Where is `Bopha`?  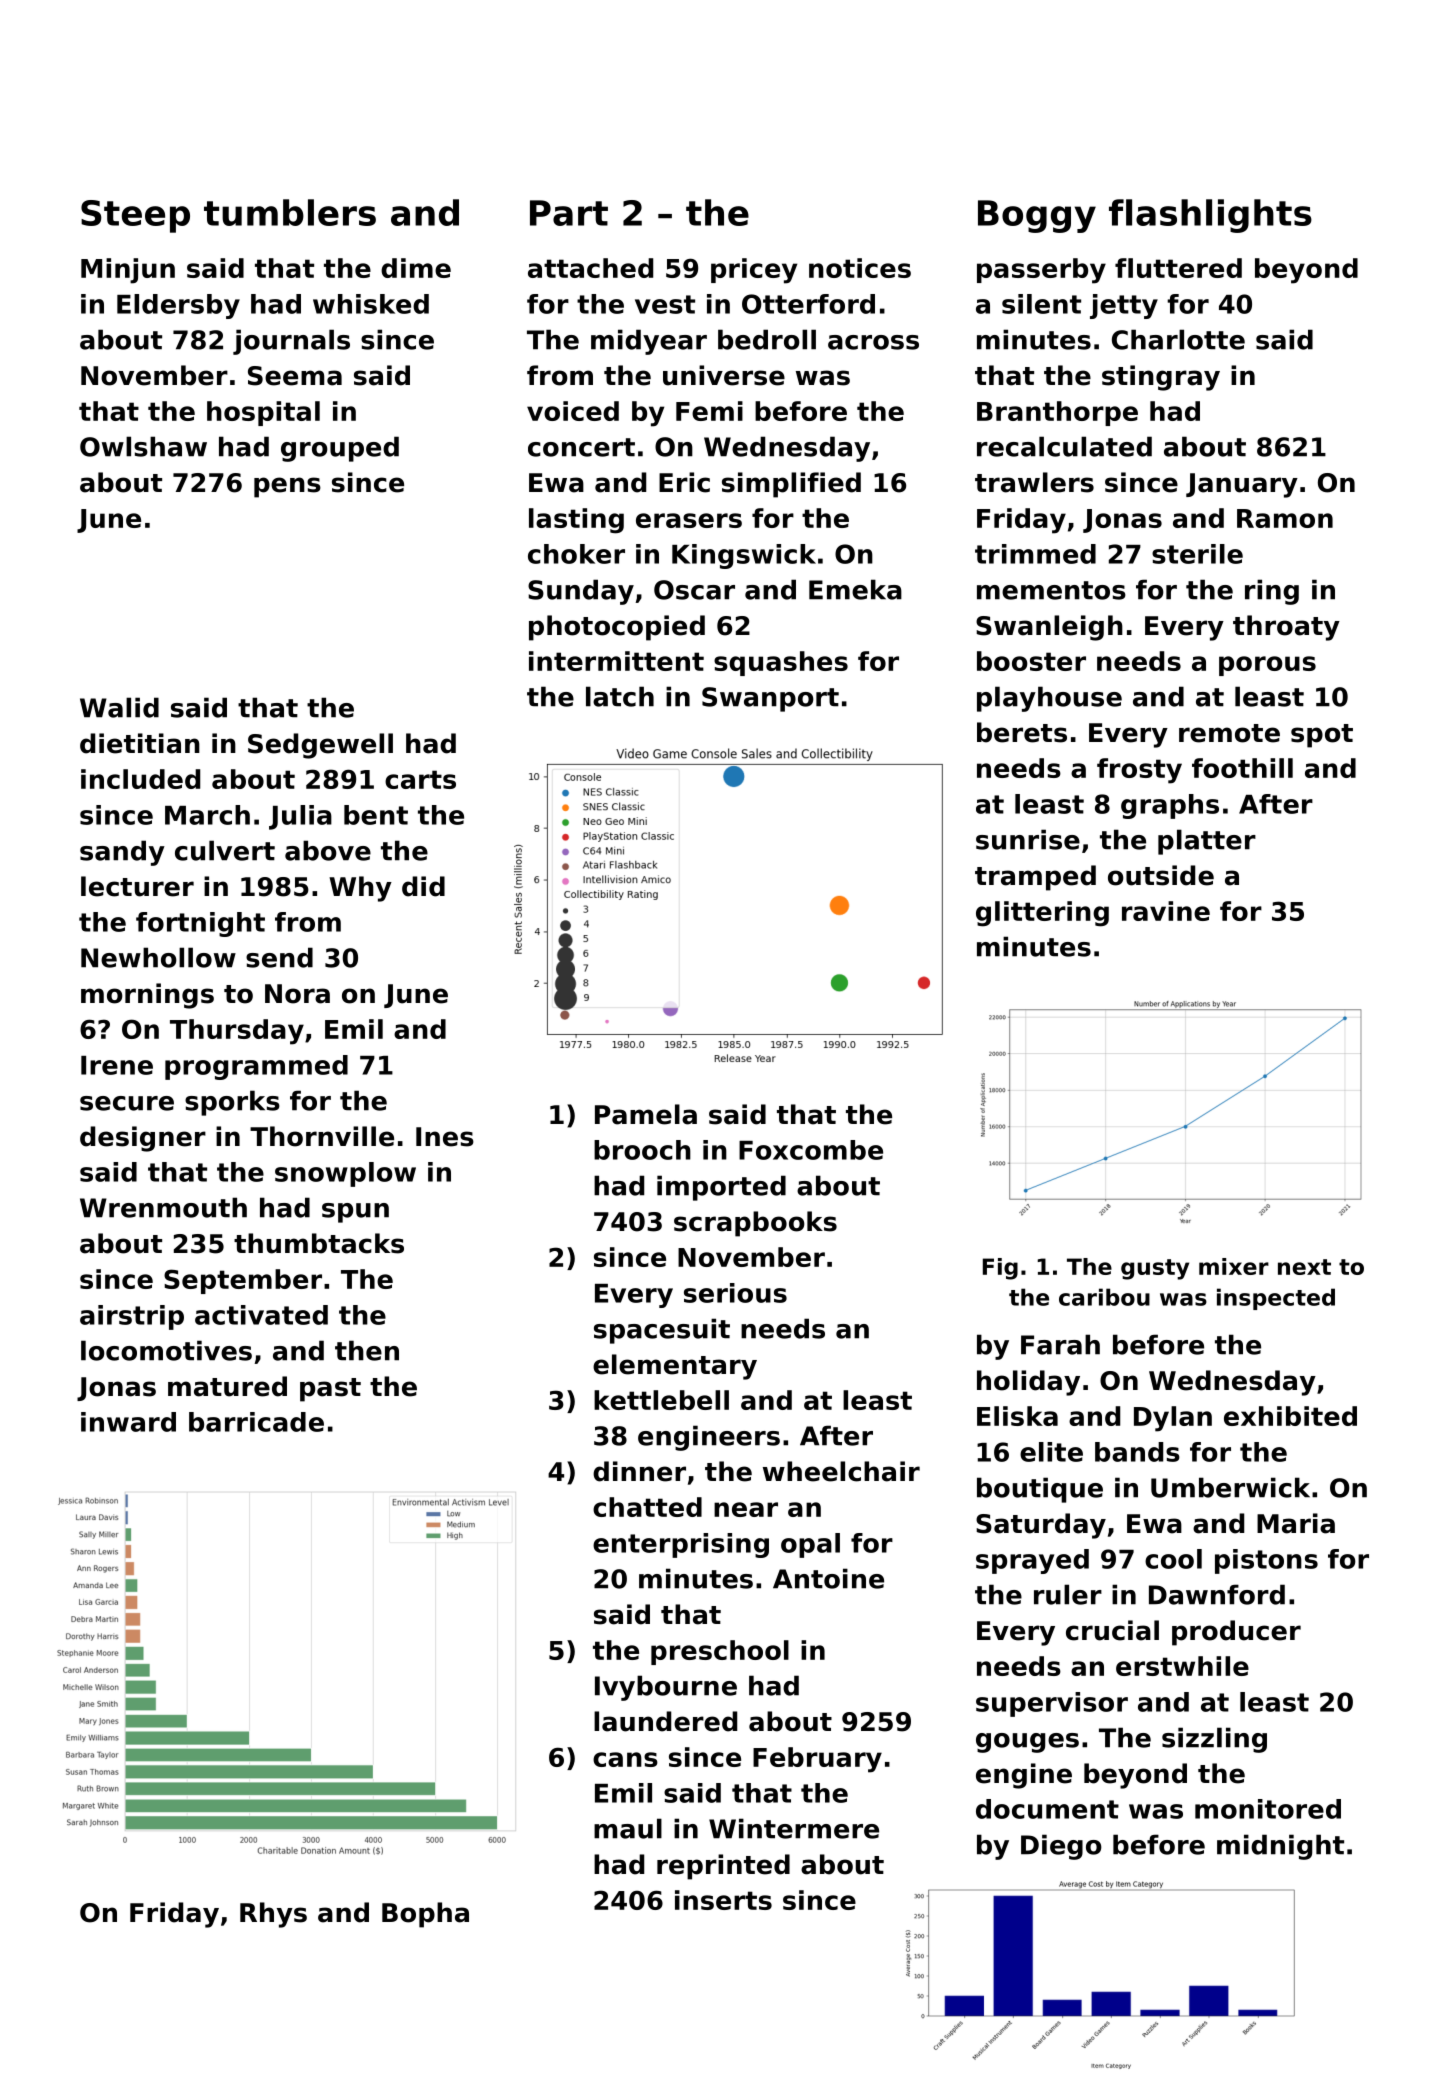
Bopha is located at coordinates (425, 1915).
